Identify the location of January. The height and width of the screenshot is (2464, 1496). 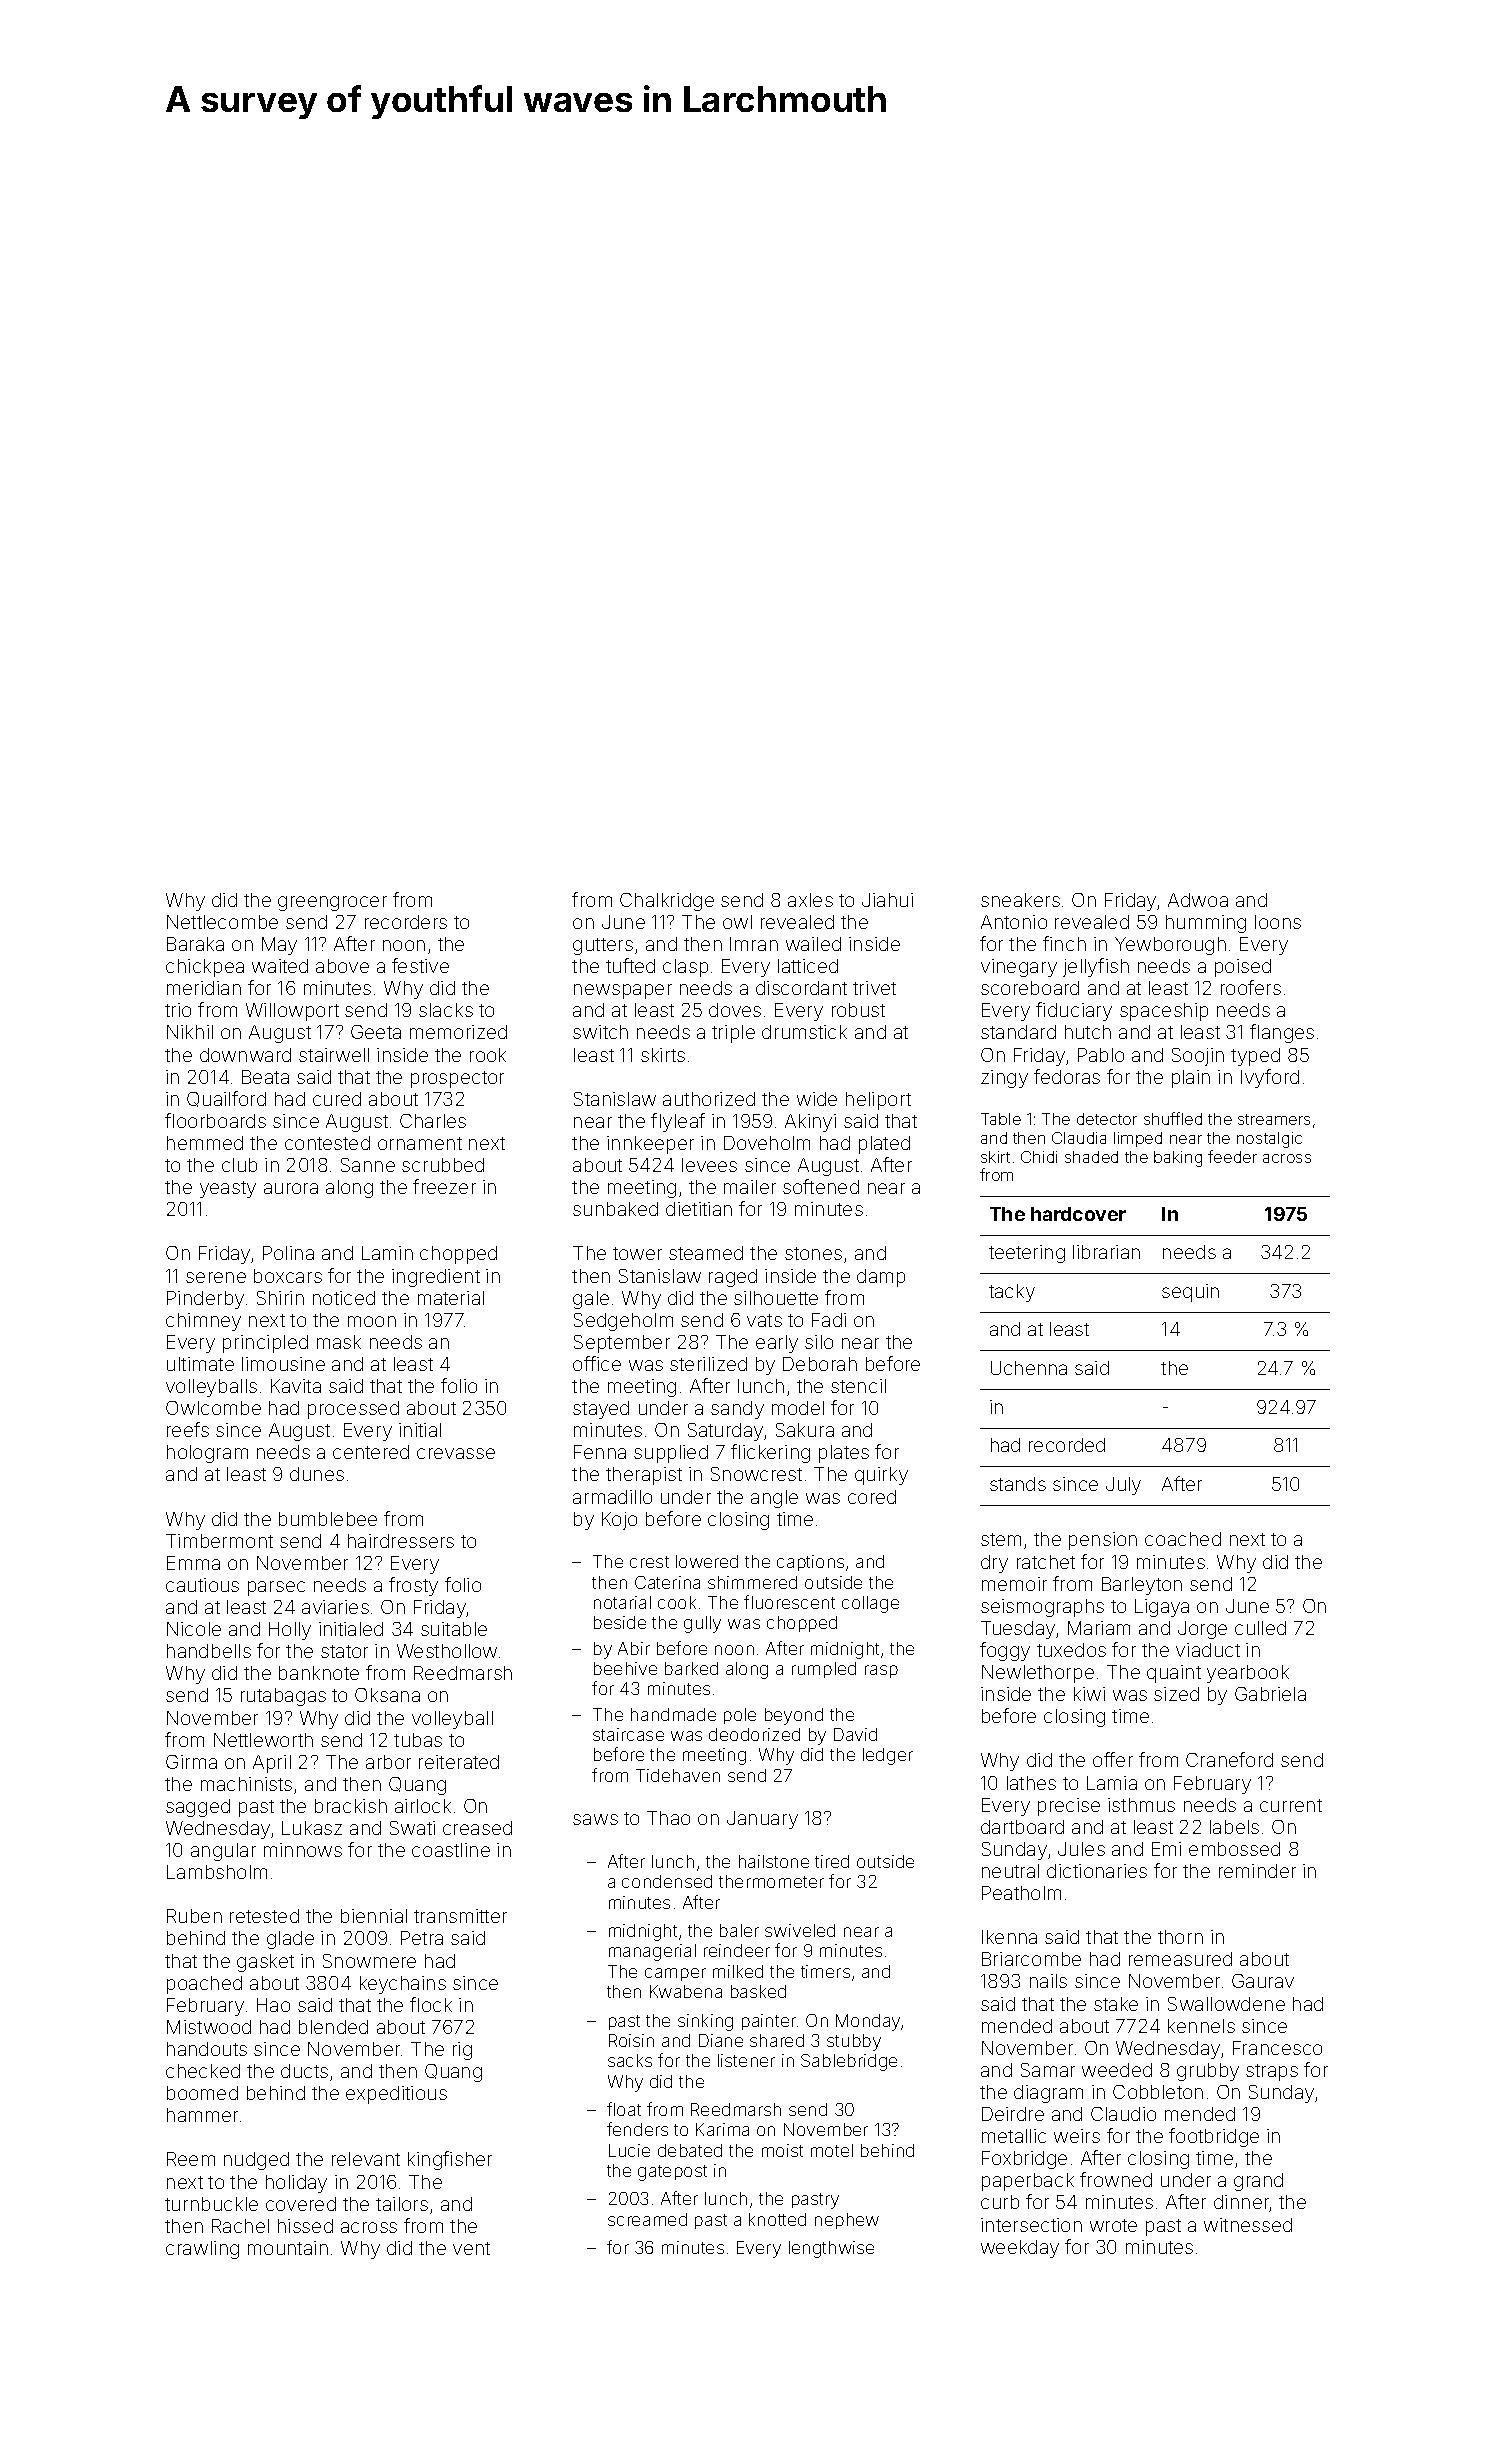
(762, 1820).
